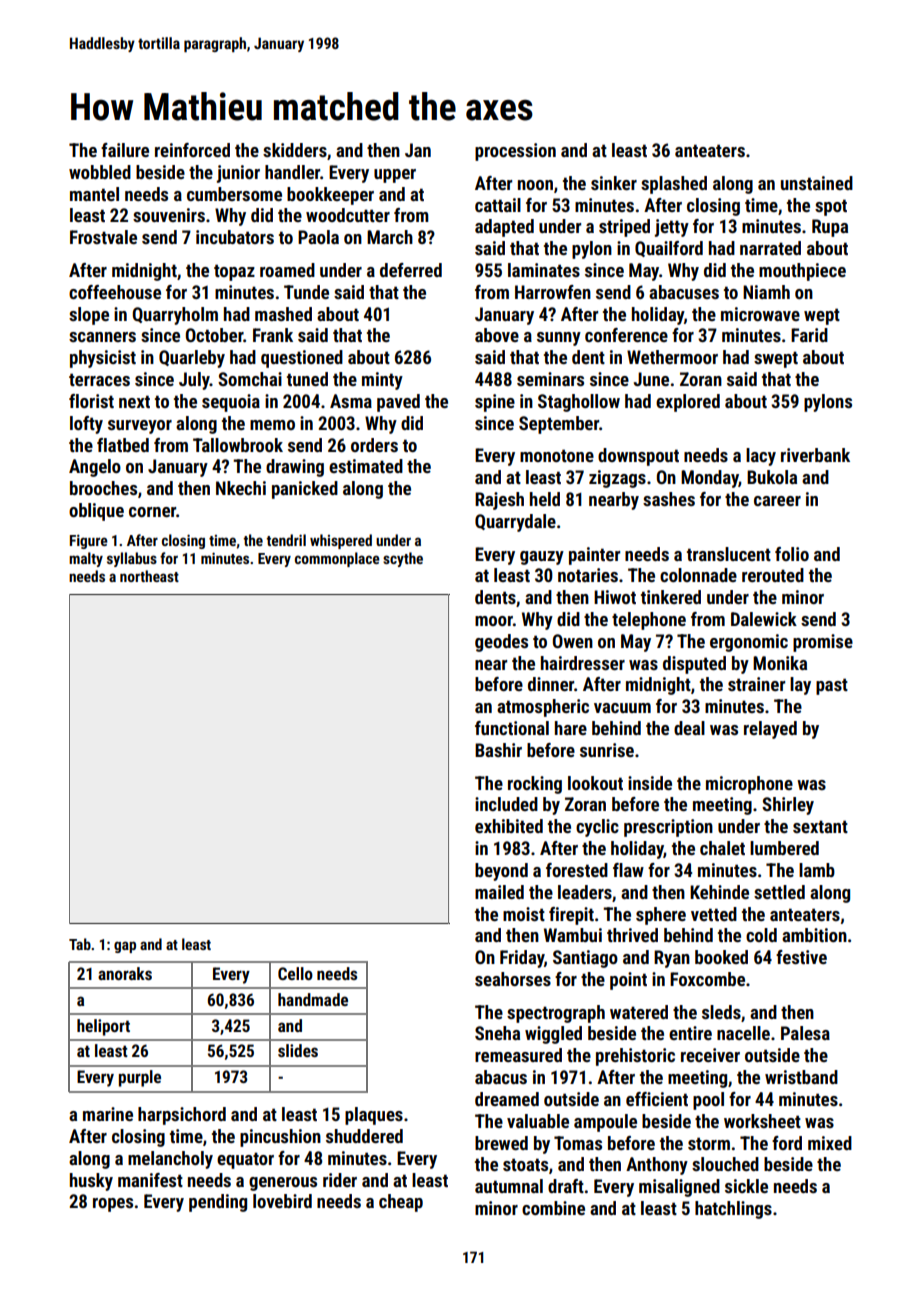  What do you see at coordinates (814, 935) in the screenshot?
I see `ambition` at bounding box center [814, 935].
